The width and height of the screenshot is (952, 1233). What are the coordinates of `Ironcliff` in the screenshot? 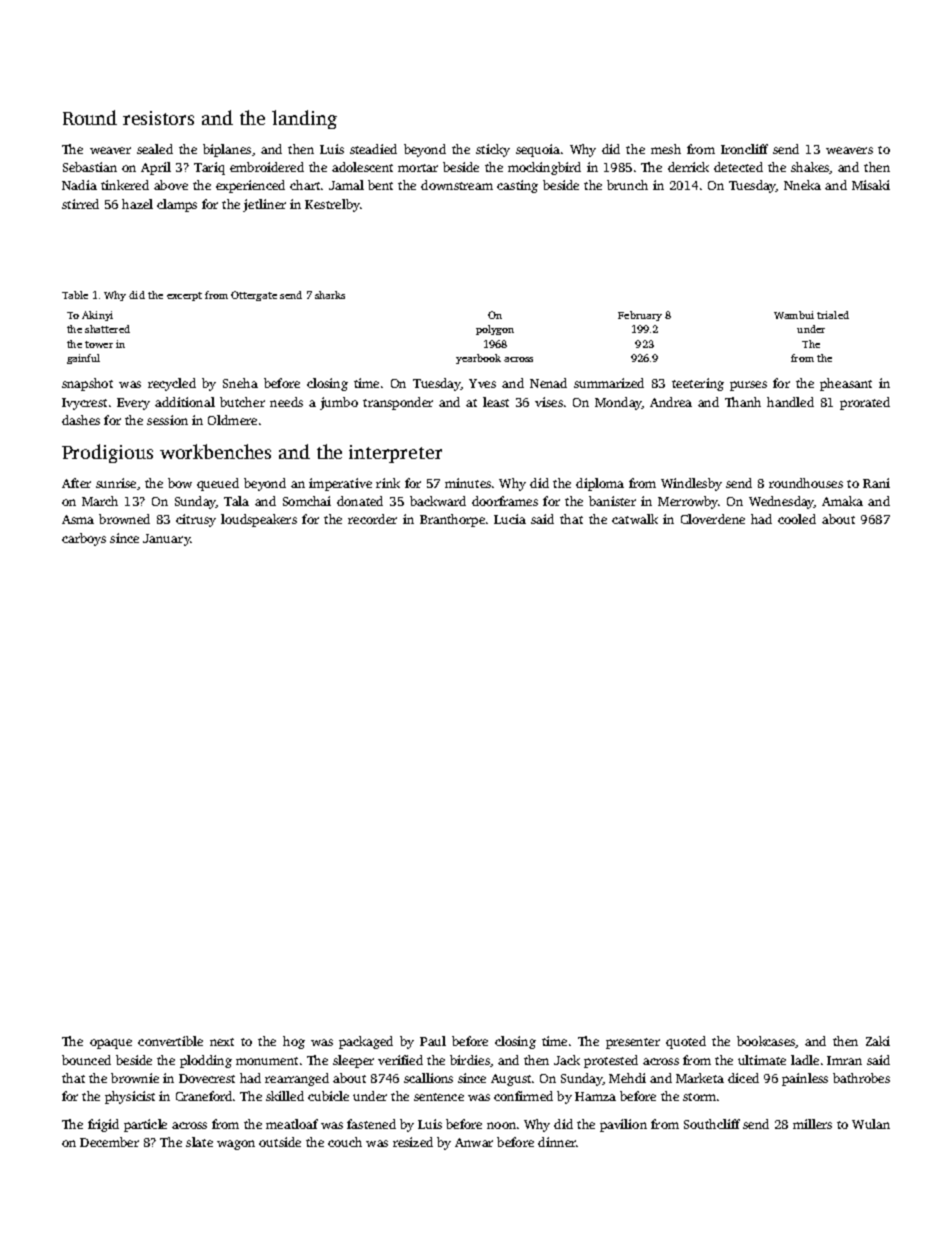 It's located at (744, 149).
